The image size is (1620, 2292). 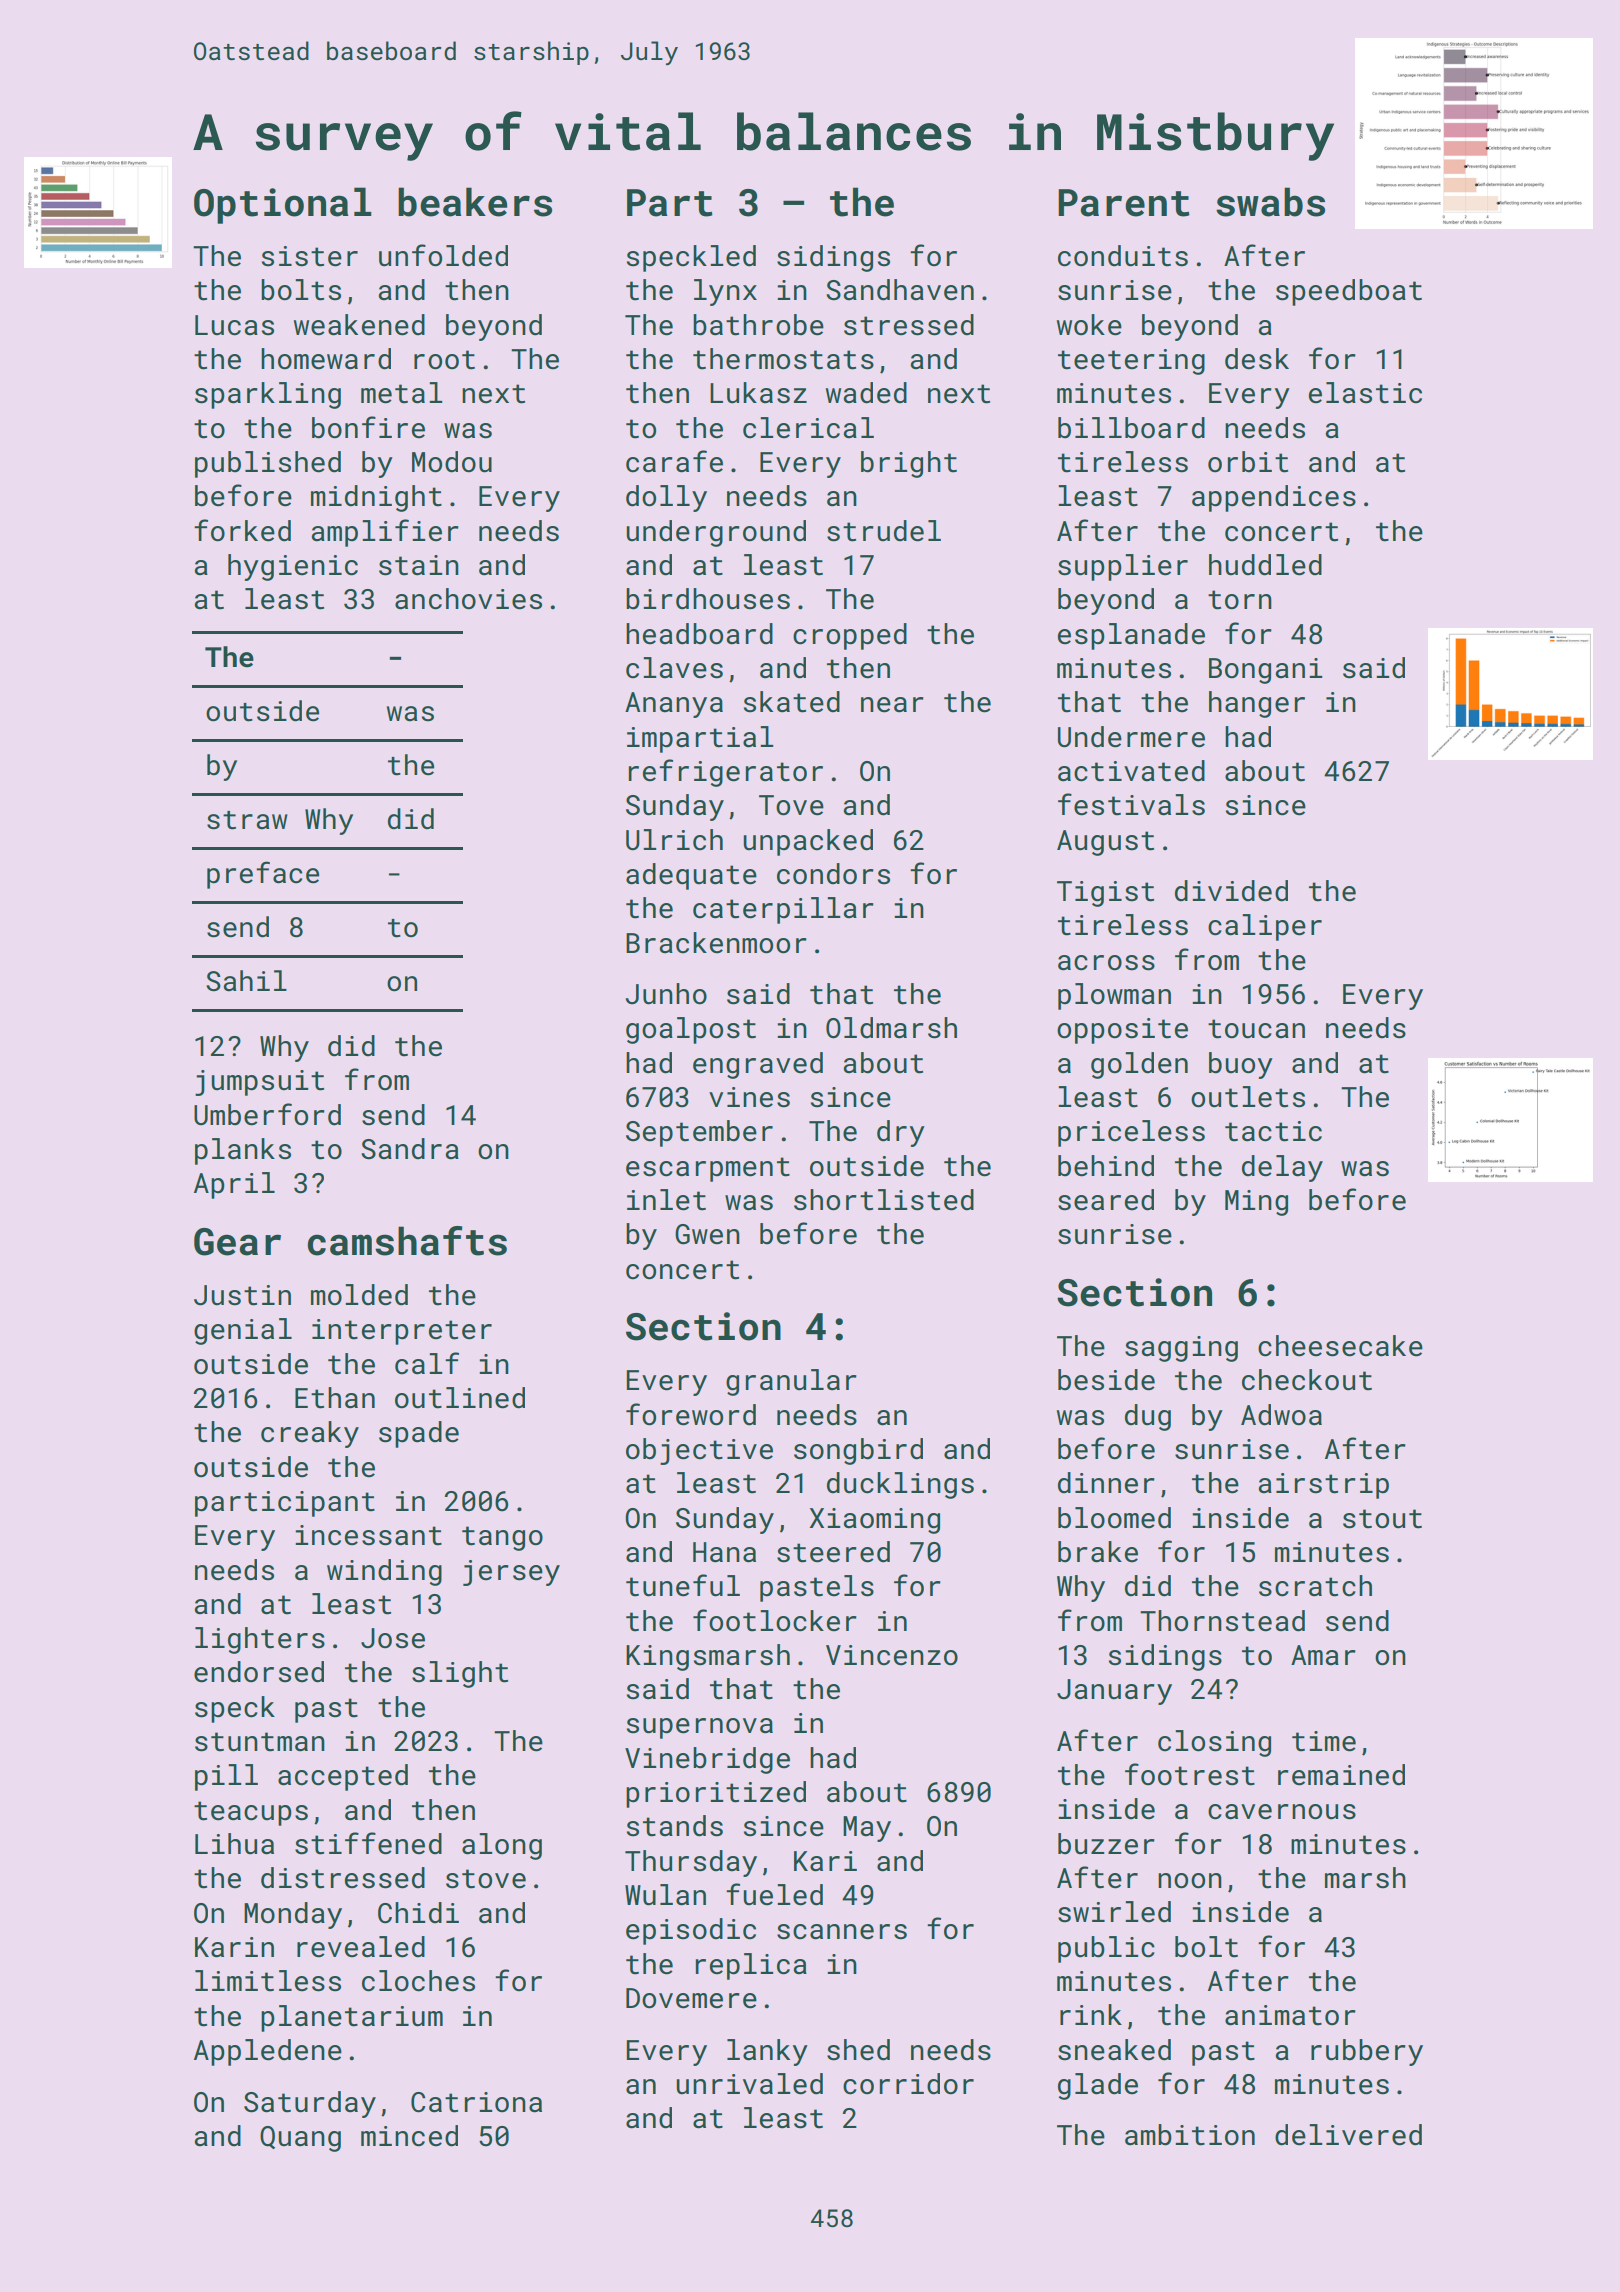 What do you see at coordinates (300, 2139) in the document?
I see `Quang` at bounding box center [300, 2139].
